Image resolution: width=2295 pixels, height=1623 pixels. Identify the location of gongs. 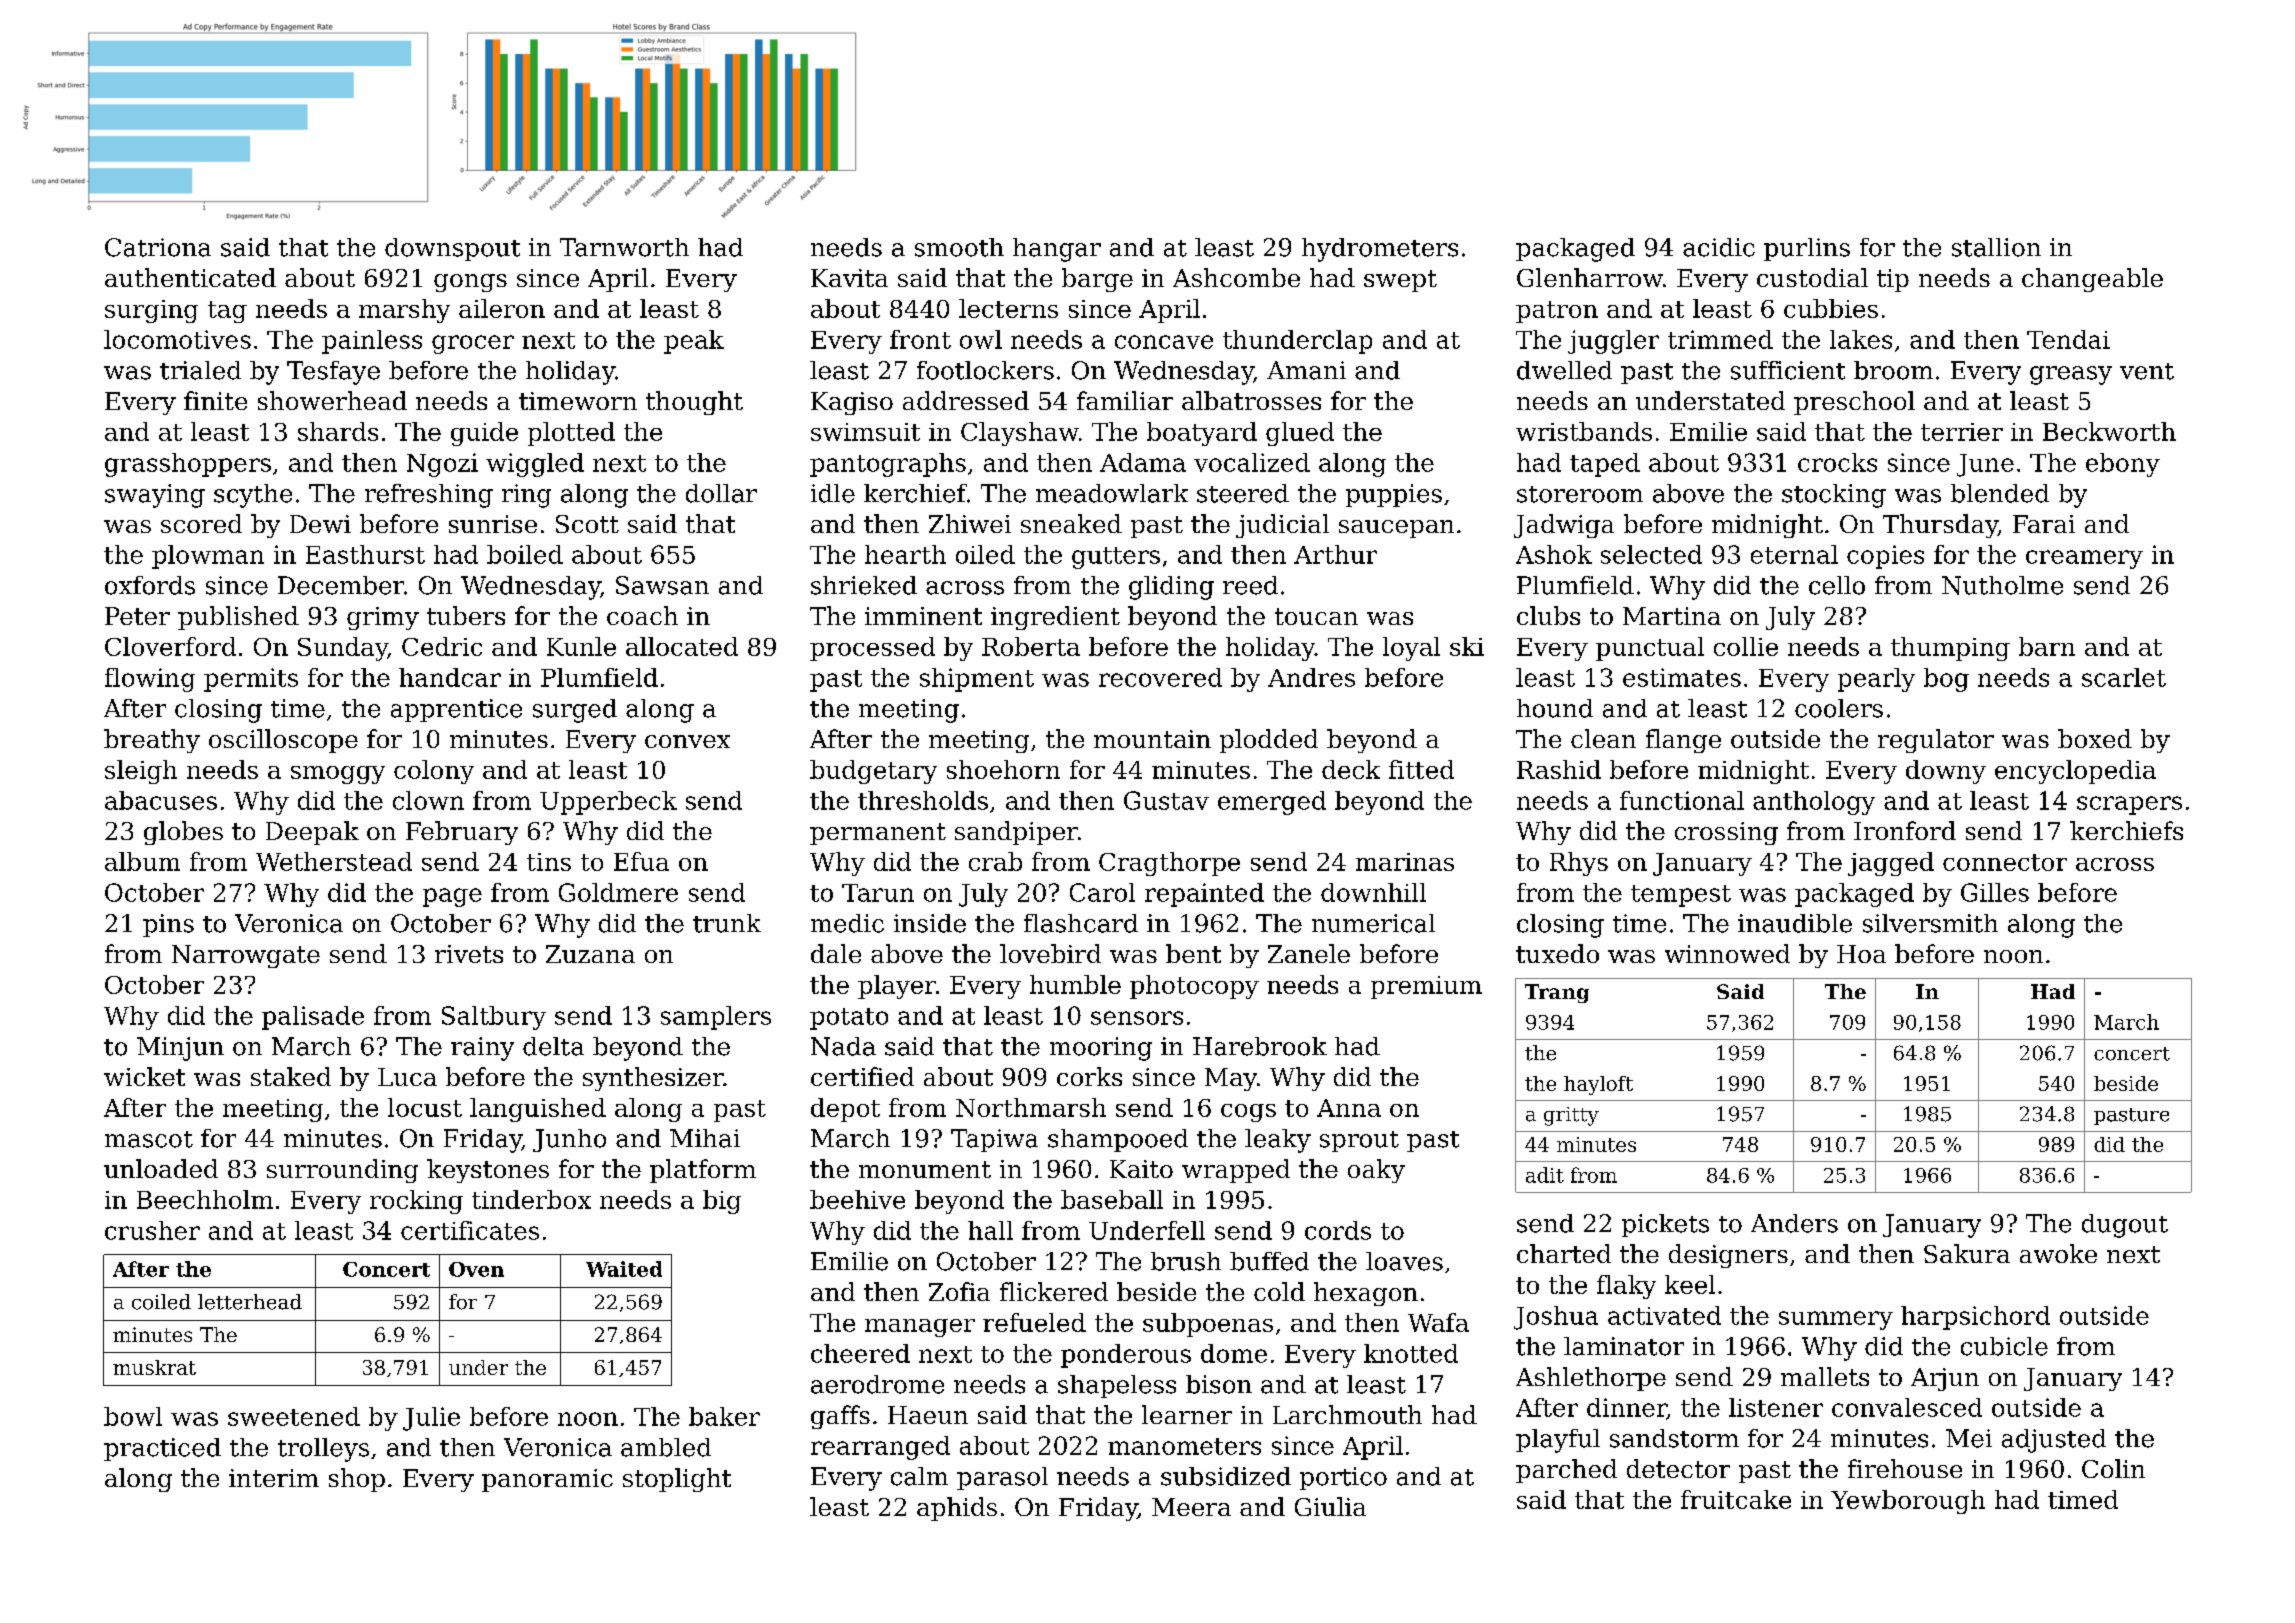
(470, 283).
